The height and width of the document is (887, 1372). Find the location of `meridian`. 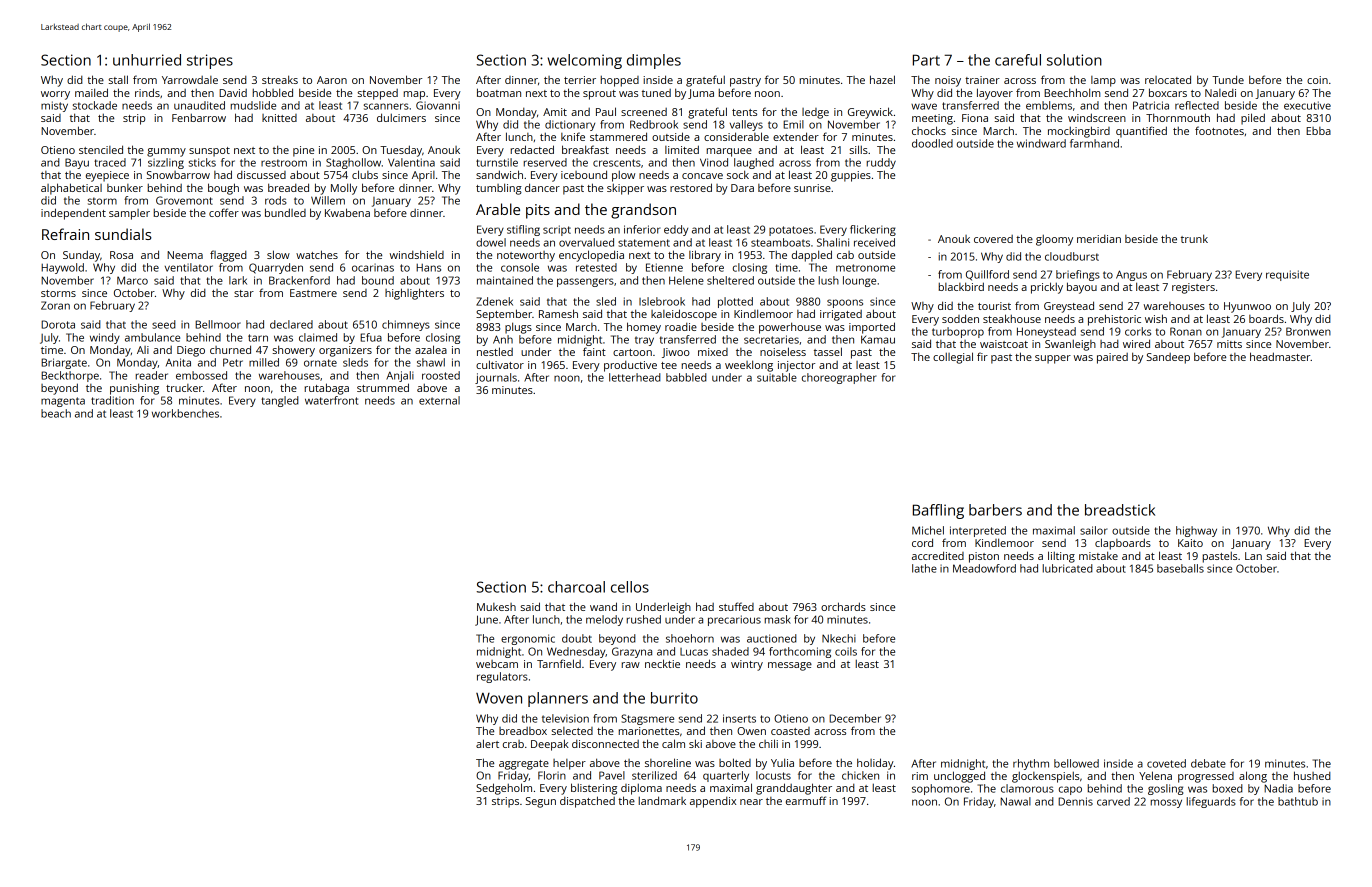

meridian is located at coordinates (1099, 239).
